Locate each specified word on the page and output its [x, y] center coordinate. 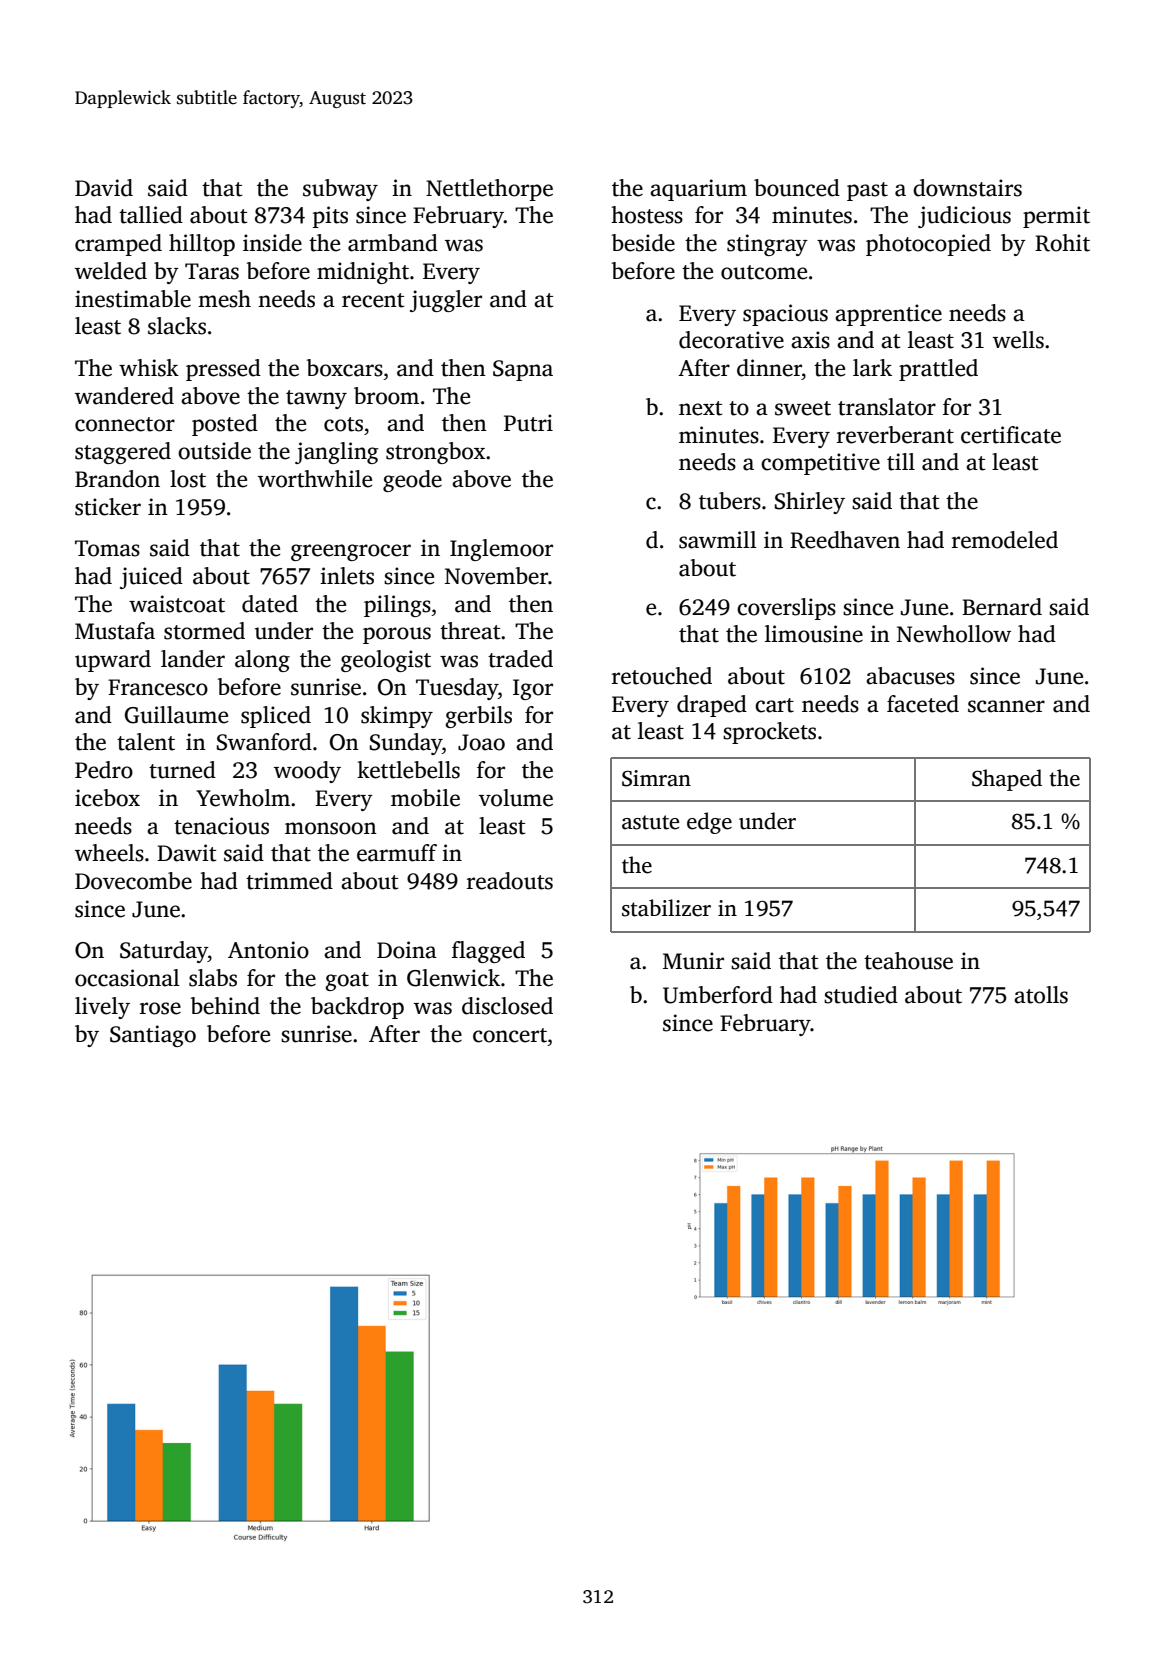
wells [1018, 340]
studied [861, 995]
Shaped [1007, 780]
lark [872, 368]
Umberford [718, 995]
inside [272, 243]
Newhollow [954, 634]
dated [270, 604]
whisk [149, 368]
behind [225, 1006]
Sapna [523, 370]
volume [516, 798]
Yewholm [243, 798]
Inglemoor [501, 550]
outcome [764, 272]
